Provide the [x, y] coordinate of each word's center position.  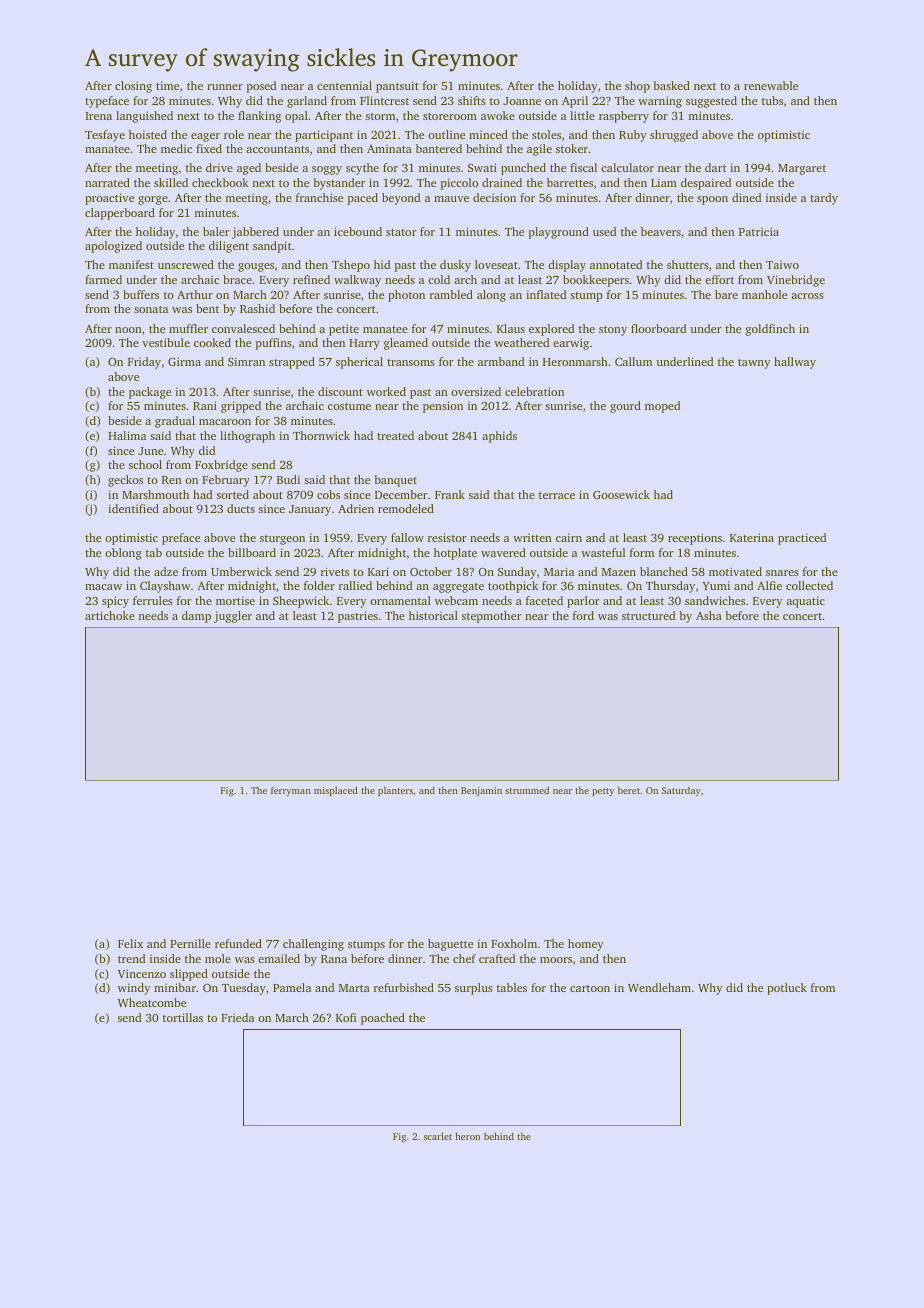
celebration [534, 391]
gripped [241, 407]
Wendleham [659, 987]
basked [671, 85]
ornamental [400, 600]
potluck [787, 989]
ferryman [291, 791]
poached [383, 1019]
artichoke [110, 615]
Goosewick [621, 494]
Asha [709, 615]
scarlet [438, 1136]
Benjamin [481, 791]
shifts [472, 100]
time [167, 85]
